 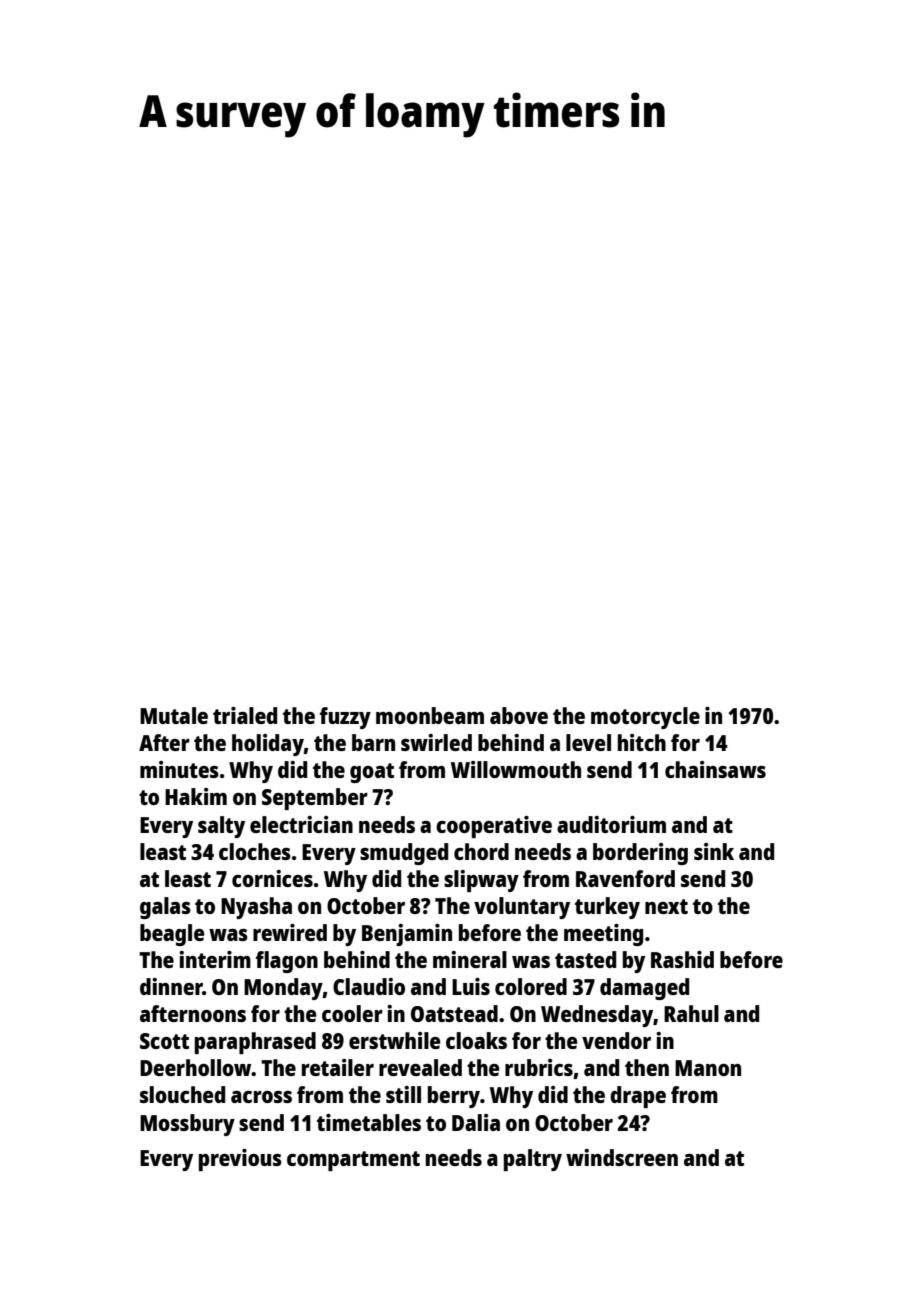 I want to click on sink, so click(x=714, y=851).
